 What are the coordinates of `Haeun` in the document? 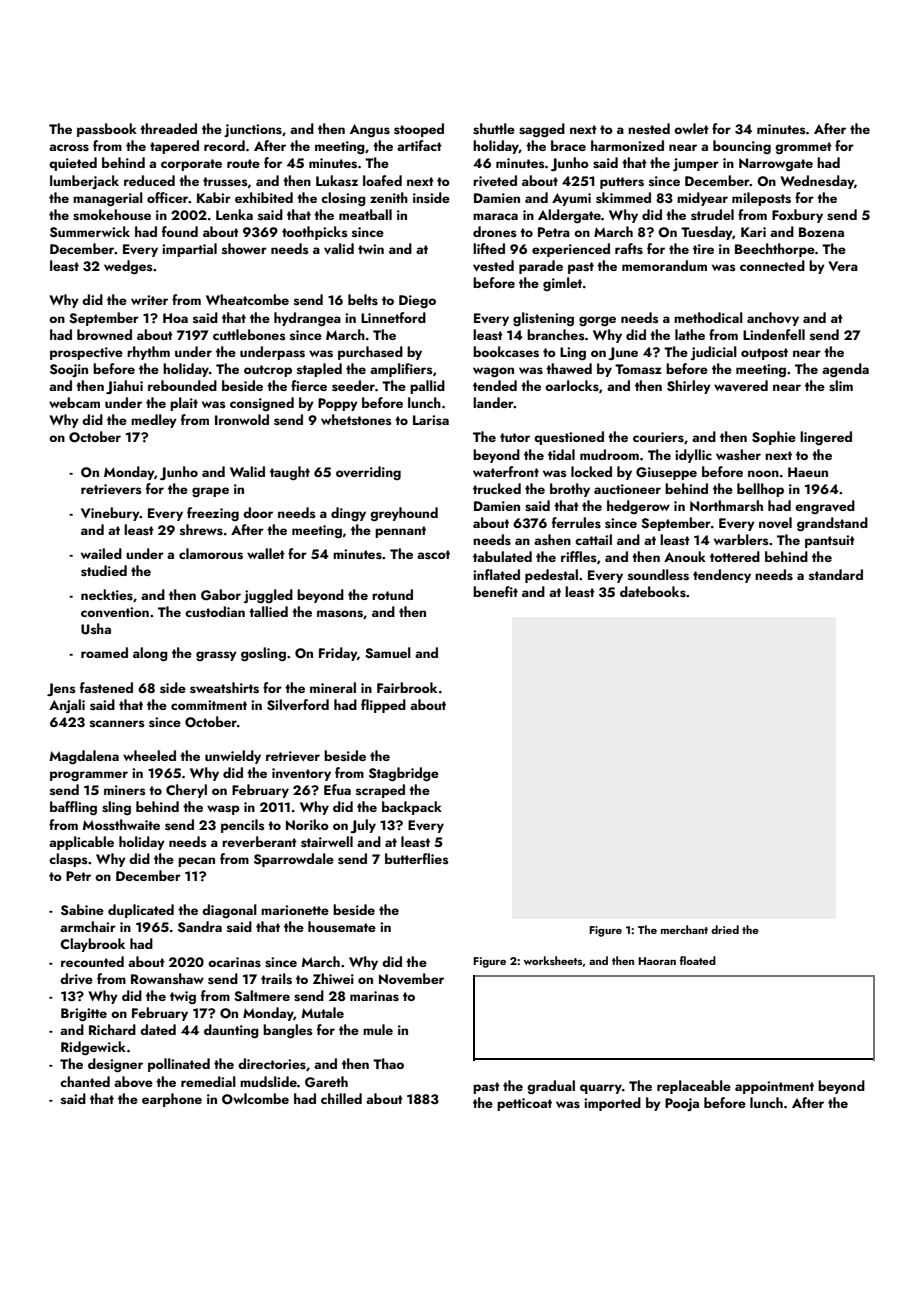 It's located at (808, 472).
